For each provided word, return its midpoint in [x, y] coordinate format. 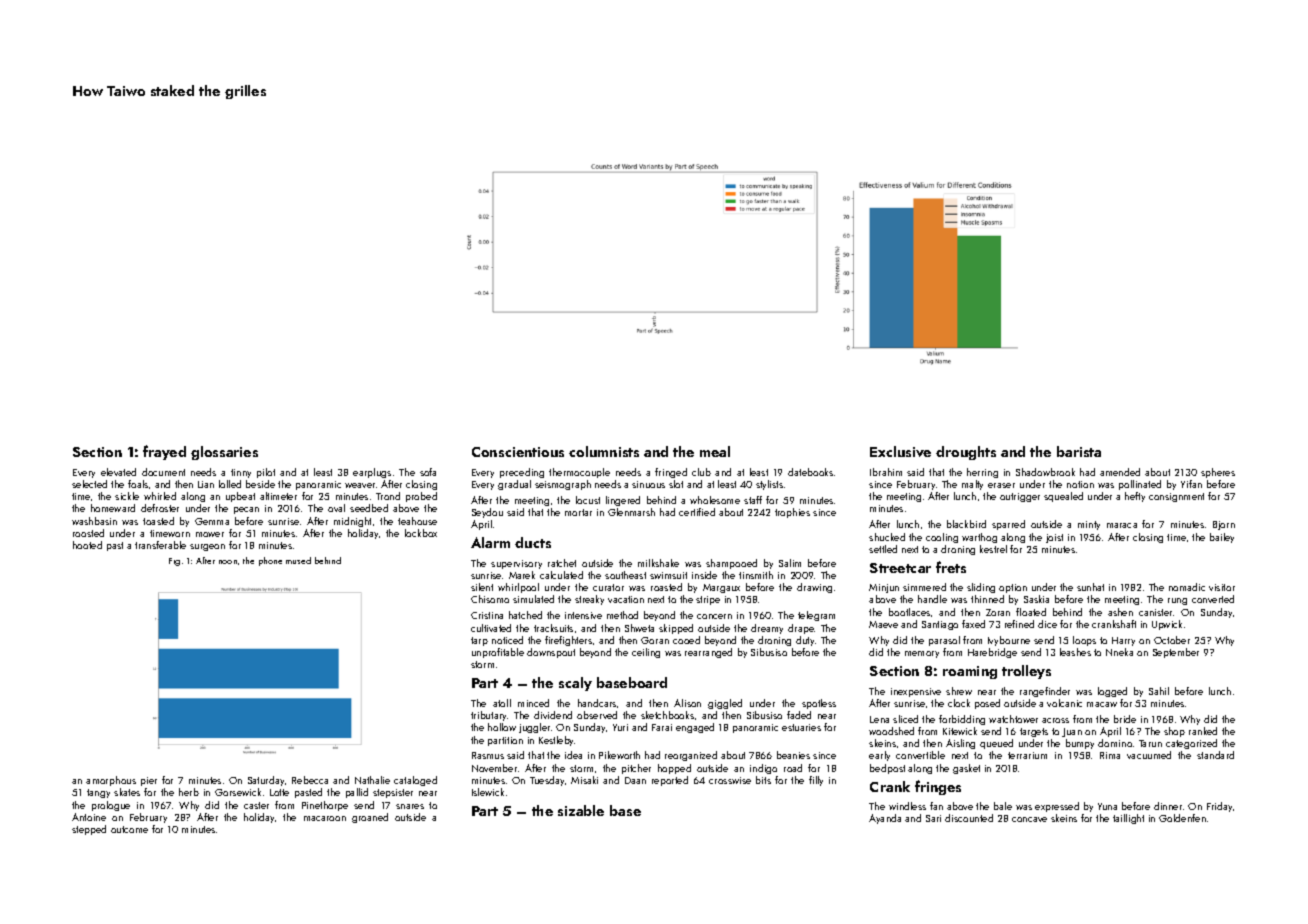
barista [1079, 451]
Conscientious [518, 452]
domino [1115, 743]
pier [149, 781]
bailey [1222, 538]
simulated [533, 599]
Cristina [487, 615]
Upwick [1167, 625]
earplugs [372, 473]
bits [763, 780]
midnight [352, 522]
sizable [581, 810]
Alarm [490, 542]
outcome [129, 829]
